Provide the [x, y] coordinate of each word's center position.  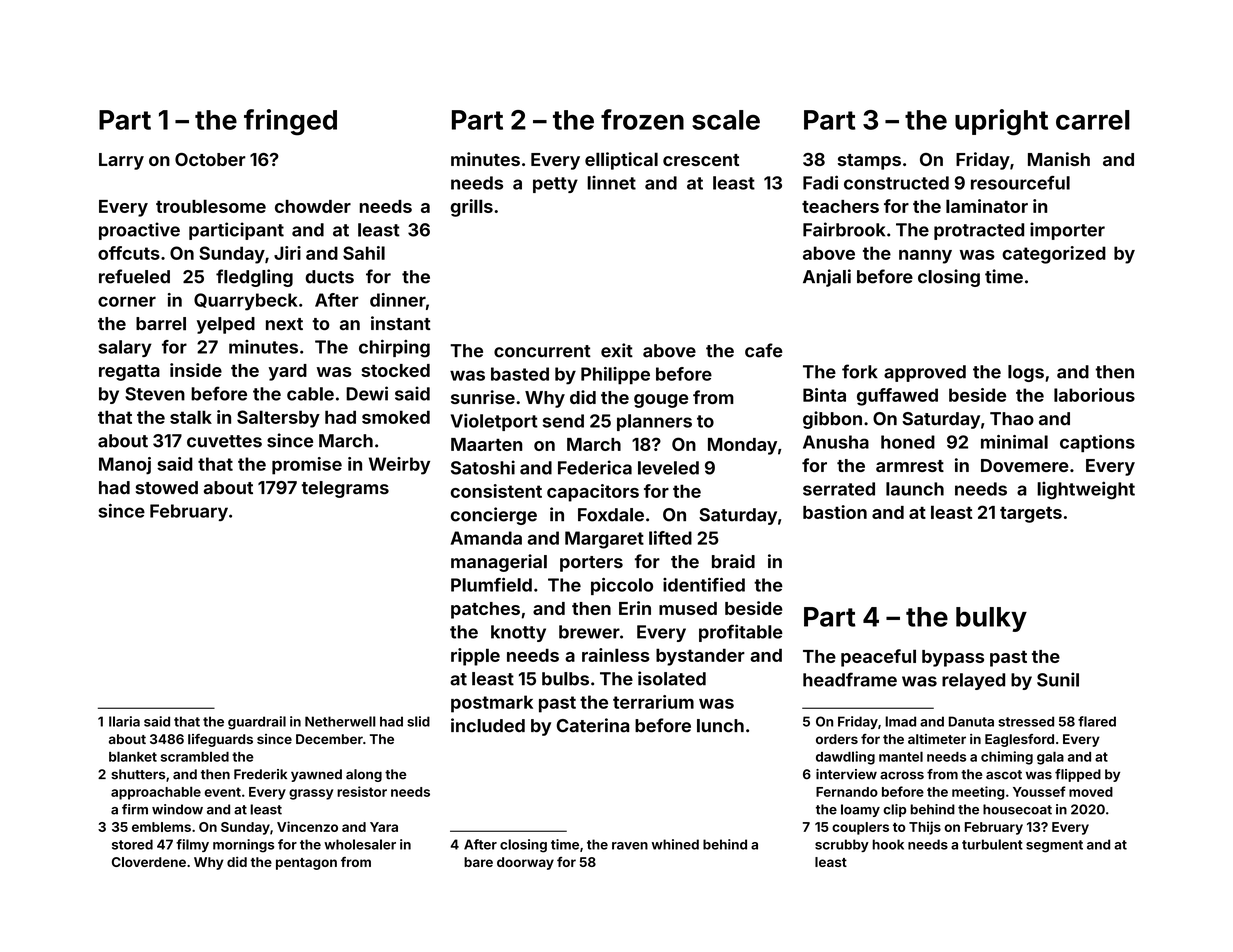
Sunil [1058, 679]
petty [555, 185]
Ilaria [124, 721]
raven [630, 846]
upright [1001, 122]
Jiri [287, 253]
